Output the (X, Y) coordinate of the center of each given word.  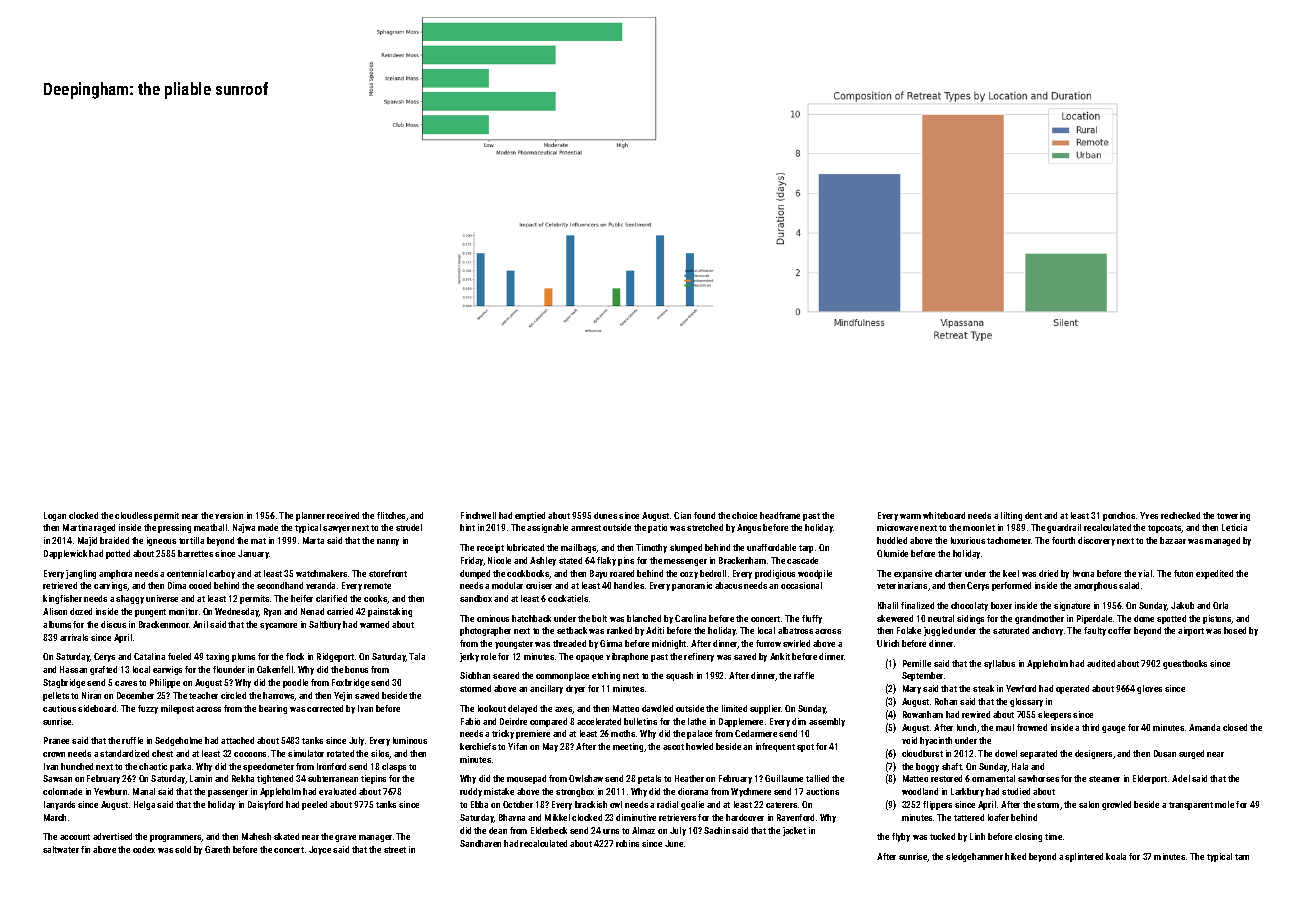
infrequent (775, 747)
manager (375, 838)
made (268, 527)
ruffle (132, 740)
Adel (1181, 778)
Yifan (517, 746)
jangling (81, 574)
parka (180, 767)
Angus (749, 528)
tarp (806, 549)
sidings (970, 619)
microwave (897, 527)
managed (1222, 541)
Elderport (1150, 779)
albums (57, 624)
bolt (599, 618)
